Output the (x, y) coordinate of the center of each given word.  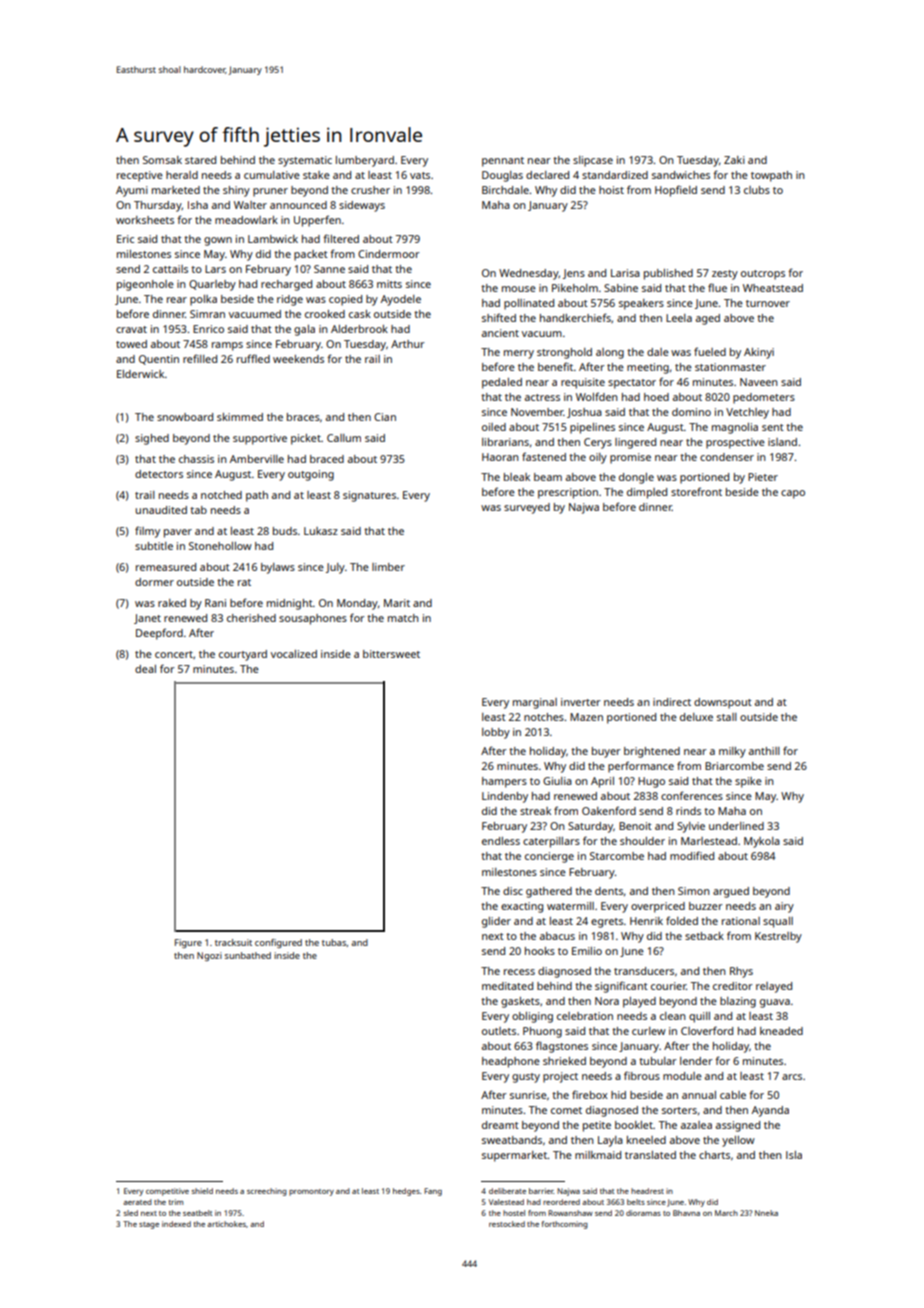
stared (200, 160)
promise (630, 458)
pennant (503, 162)
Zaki (734, 160)
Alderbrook (359, 329)
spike (748, 782)
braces (303, 417)
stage (149, 1225)
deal (145, 669)
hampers (504, 782)
